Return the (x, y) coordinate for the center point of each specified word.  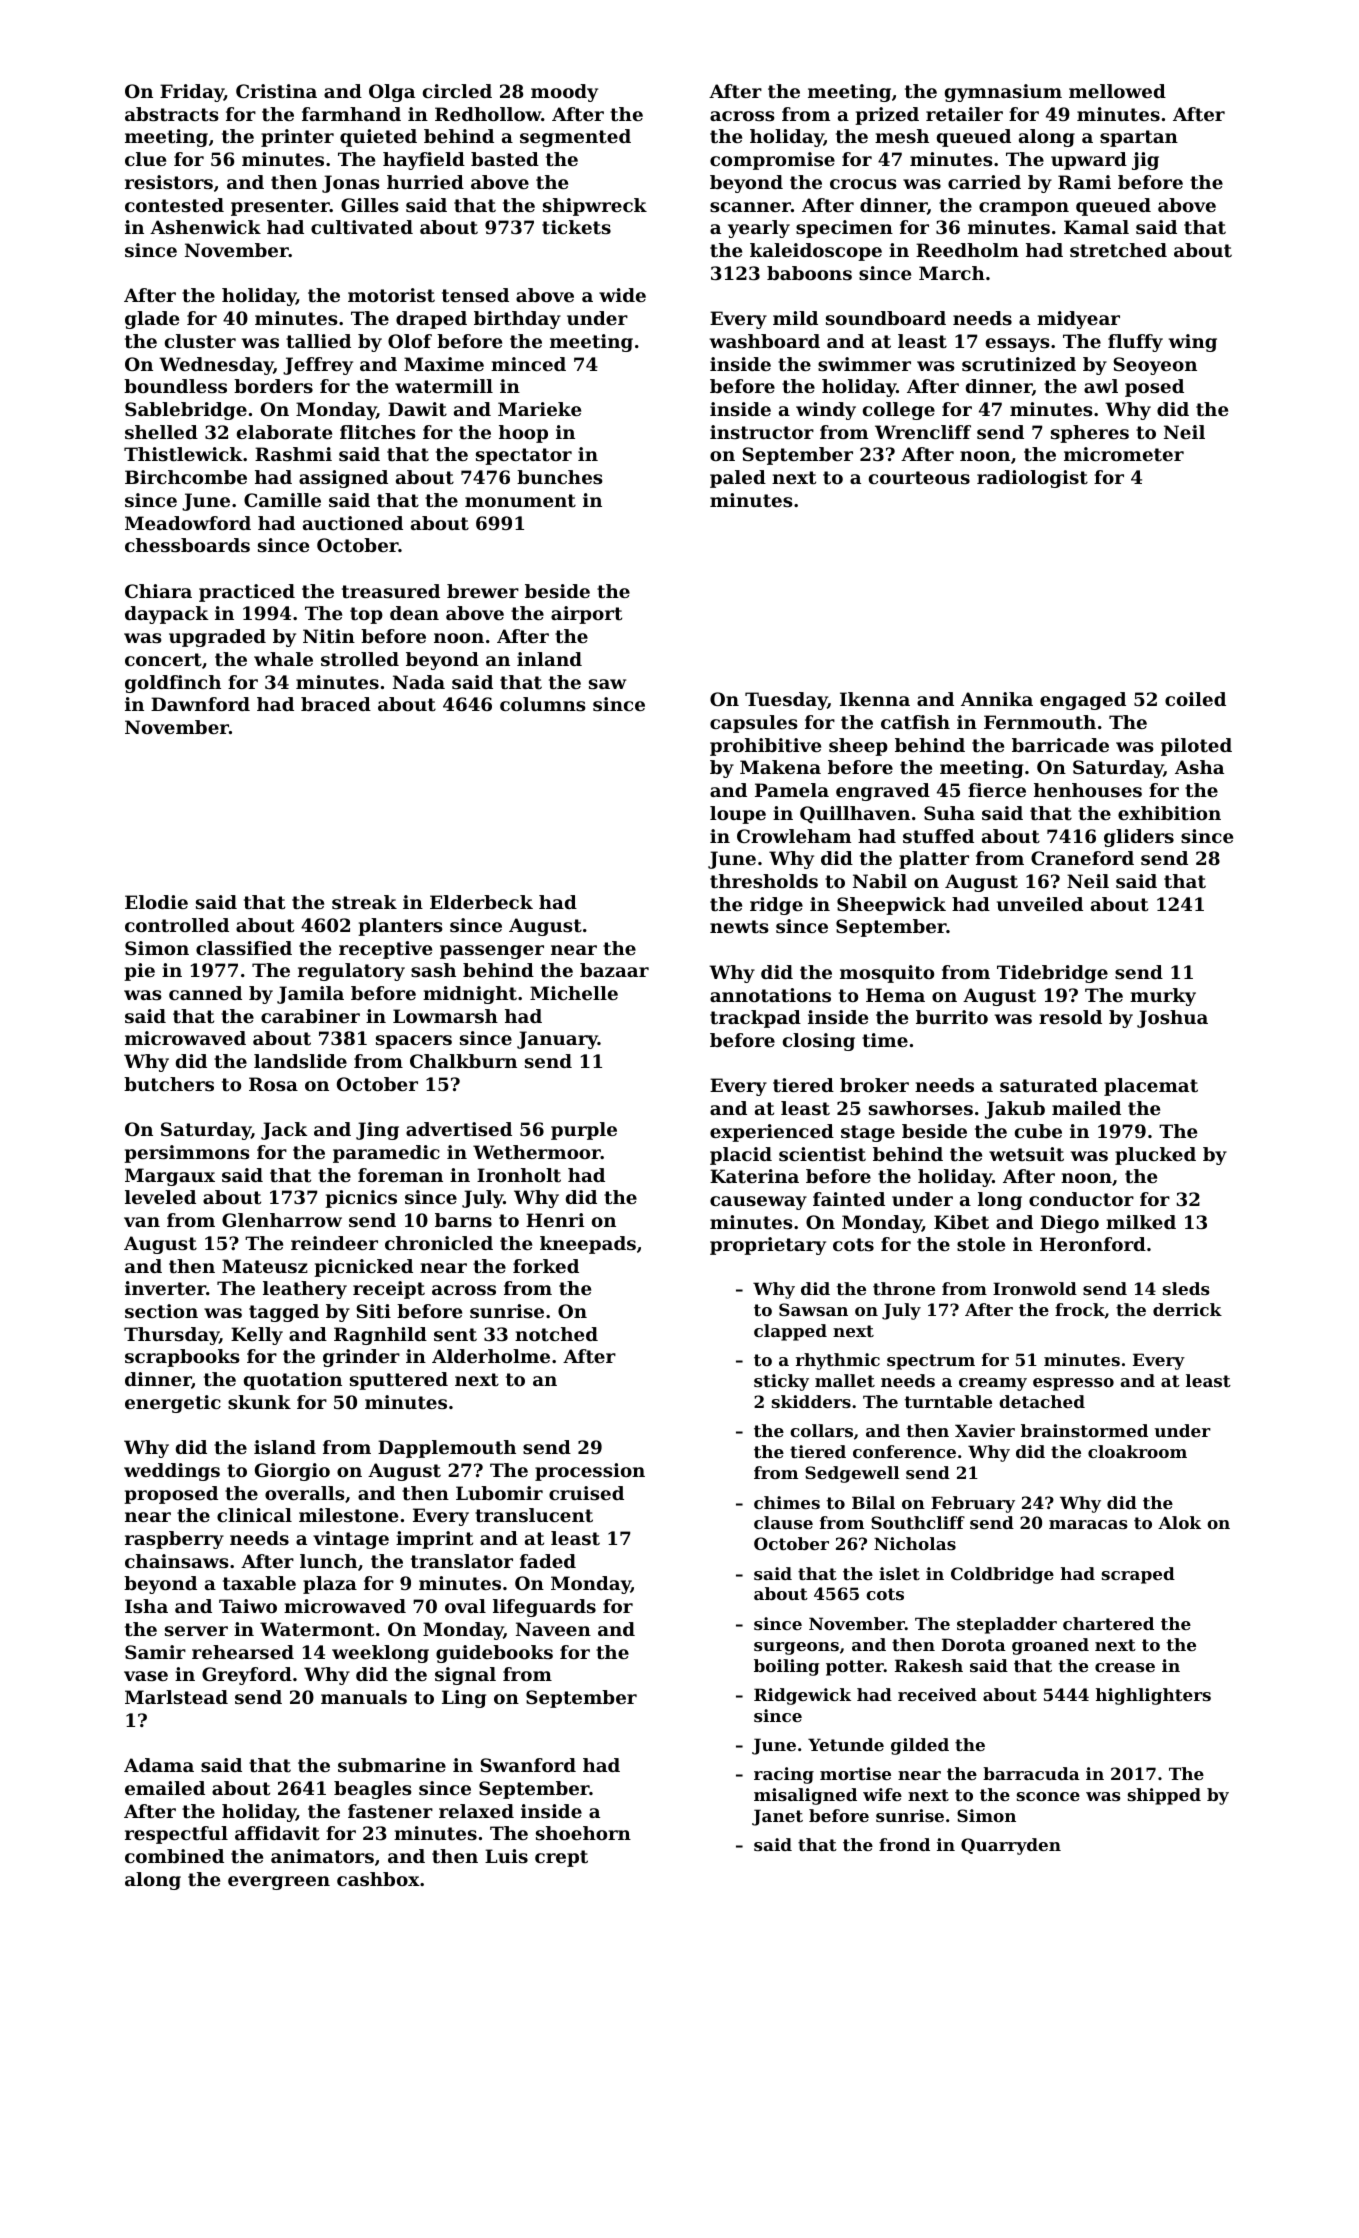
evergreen (279, 1883)
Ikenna (875, 699)
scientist (822, 1154)
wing (1193, 343)
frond (904, 1844)
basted (505, 159)
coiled (1195, 699)
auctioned (353, 523)
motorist (391, 295)
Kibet (961, 1222)
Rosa (273, 1084)
